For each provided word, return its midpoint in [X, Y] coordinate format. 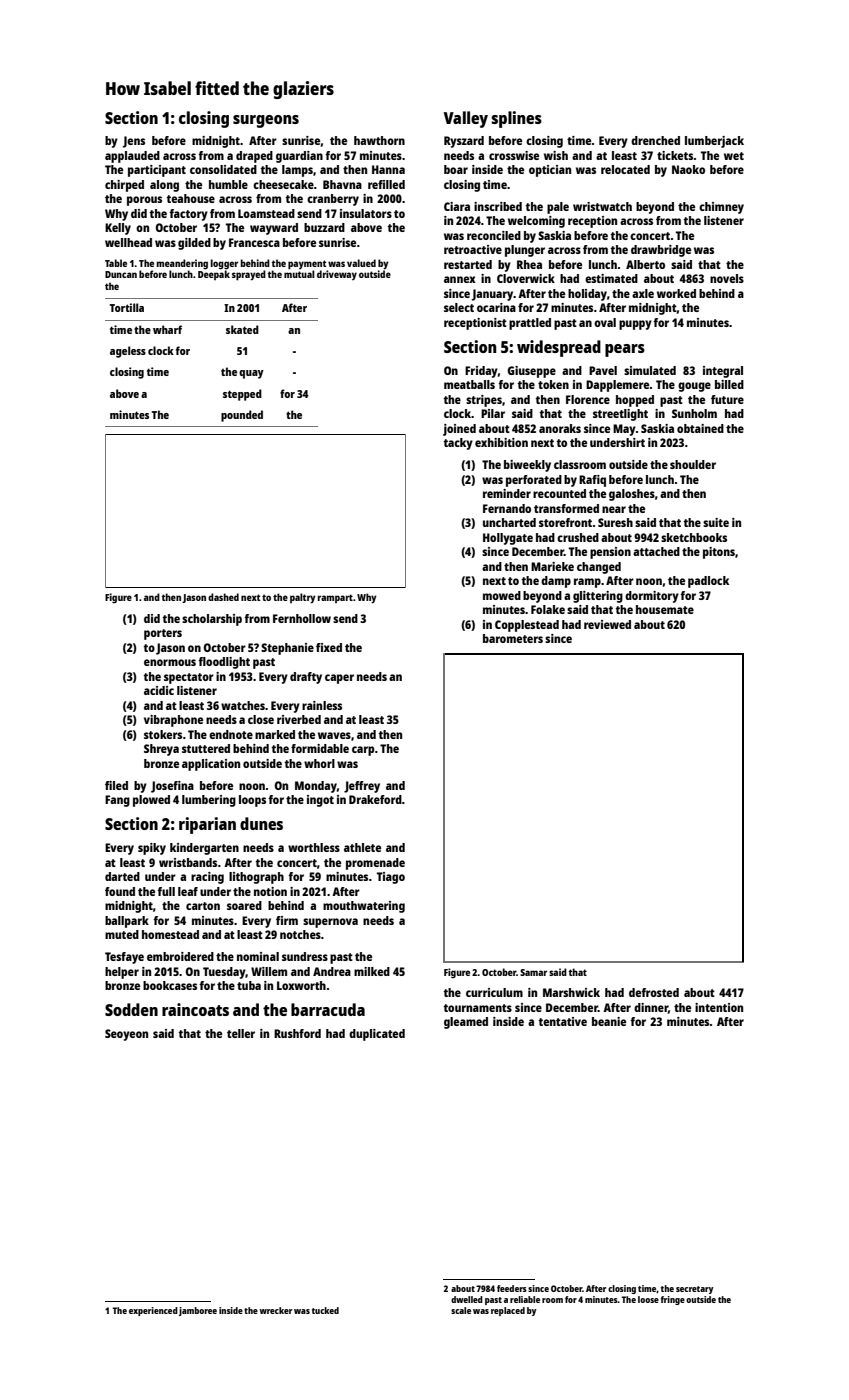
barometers [513, 638]
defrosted [654, 992]
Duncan [121, 274]
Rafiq [592, 481]
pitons [719, 553]
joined [459, 430]
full [166, 891]
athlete [362, 847]
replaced [508, 1311]
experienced [153, 1311]
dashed [223, 597]
